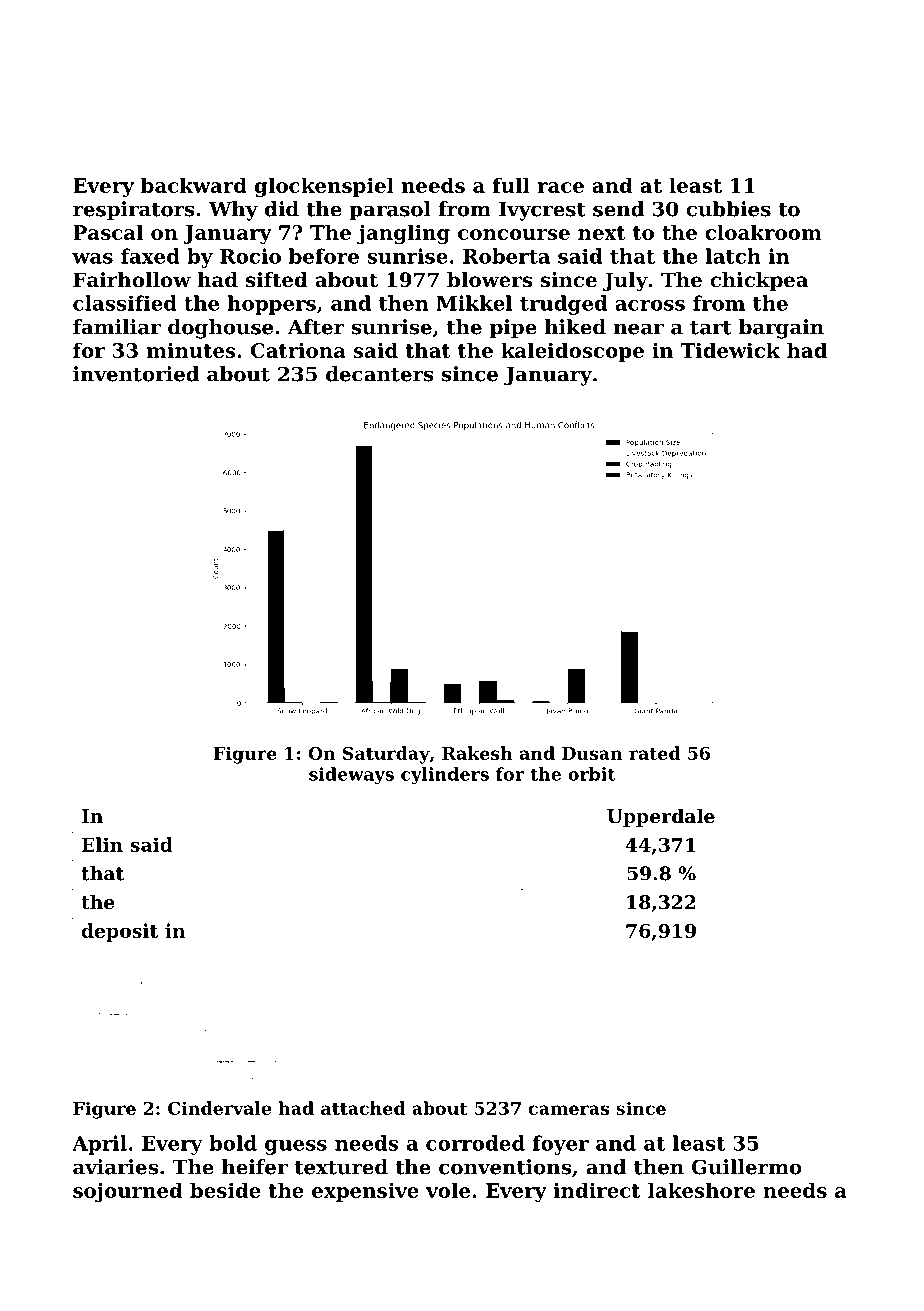 The height and width of the screenshot is (1311, 924). Describe the element at coordinates (511, 185) in the screenshot. I see `full` at that location.
